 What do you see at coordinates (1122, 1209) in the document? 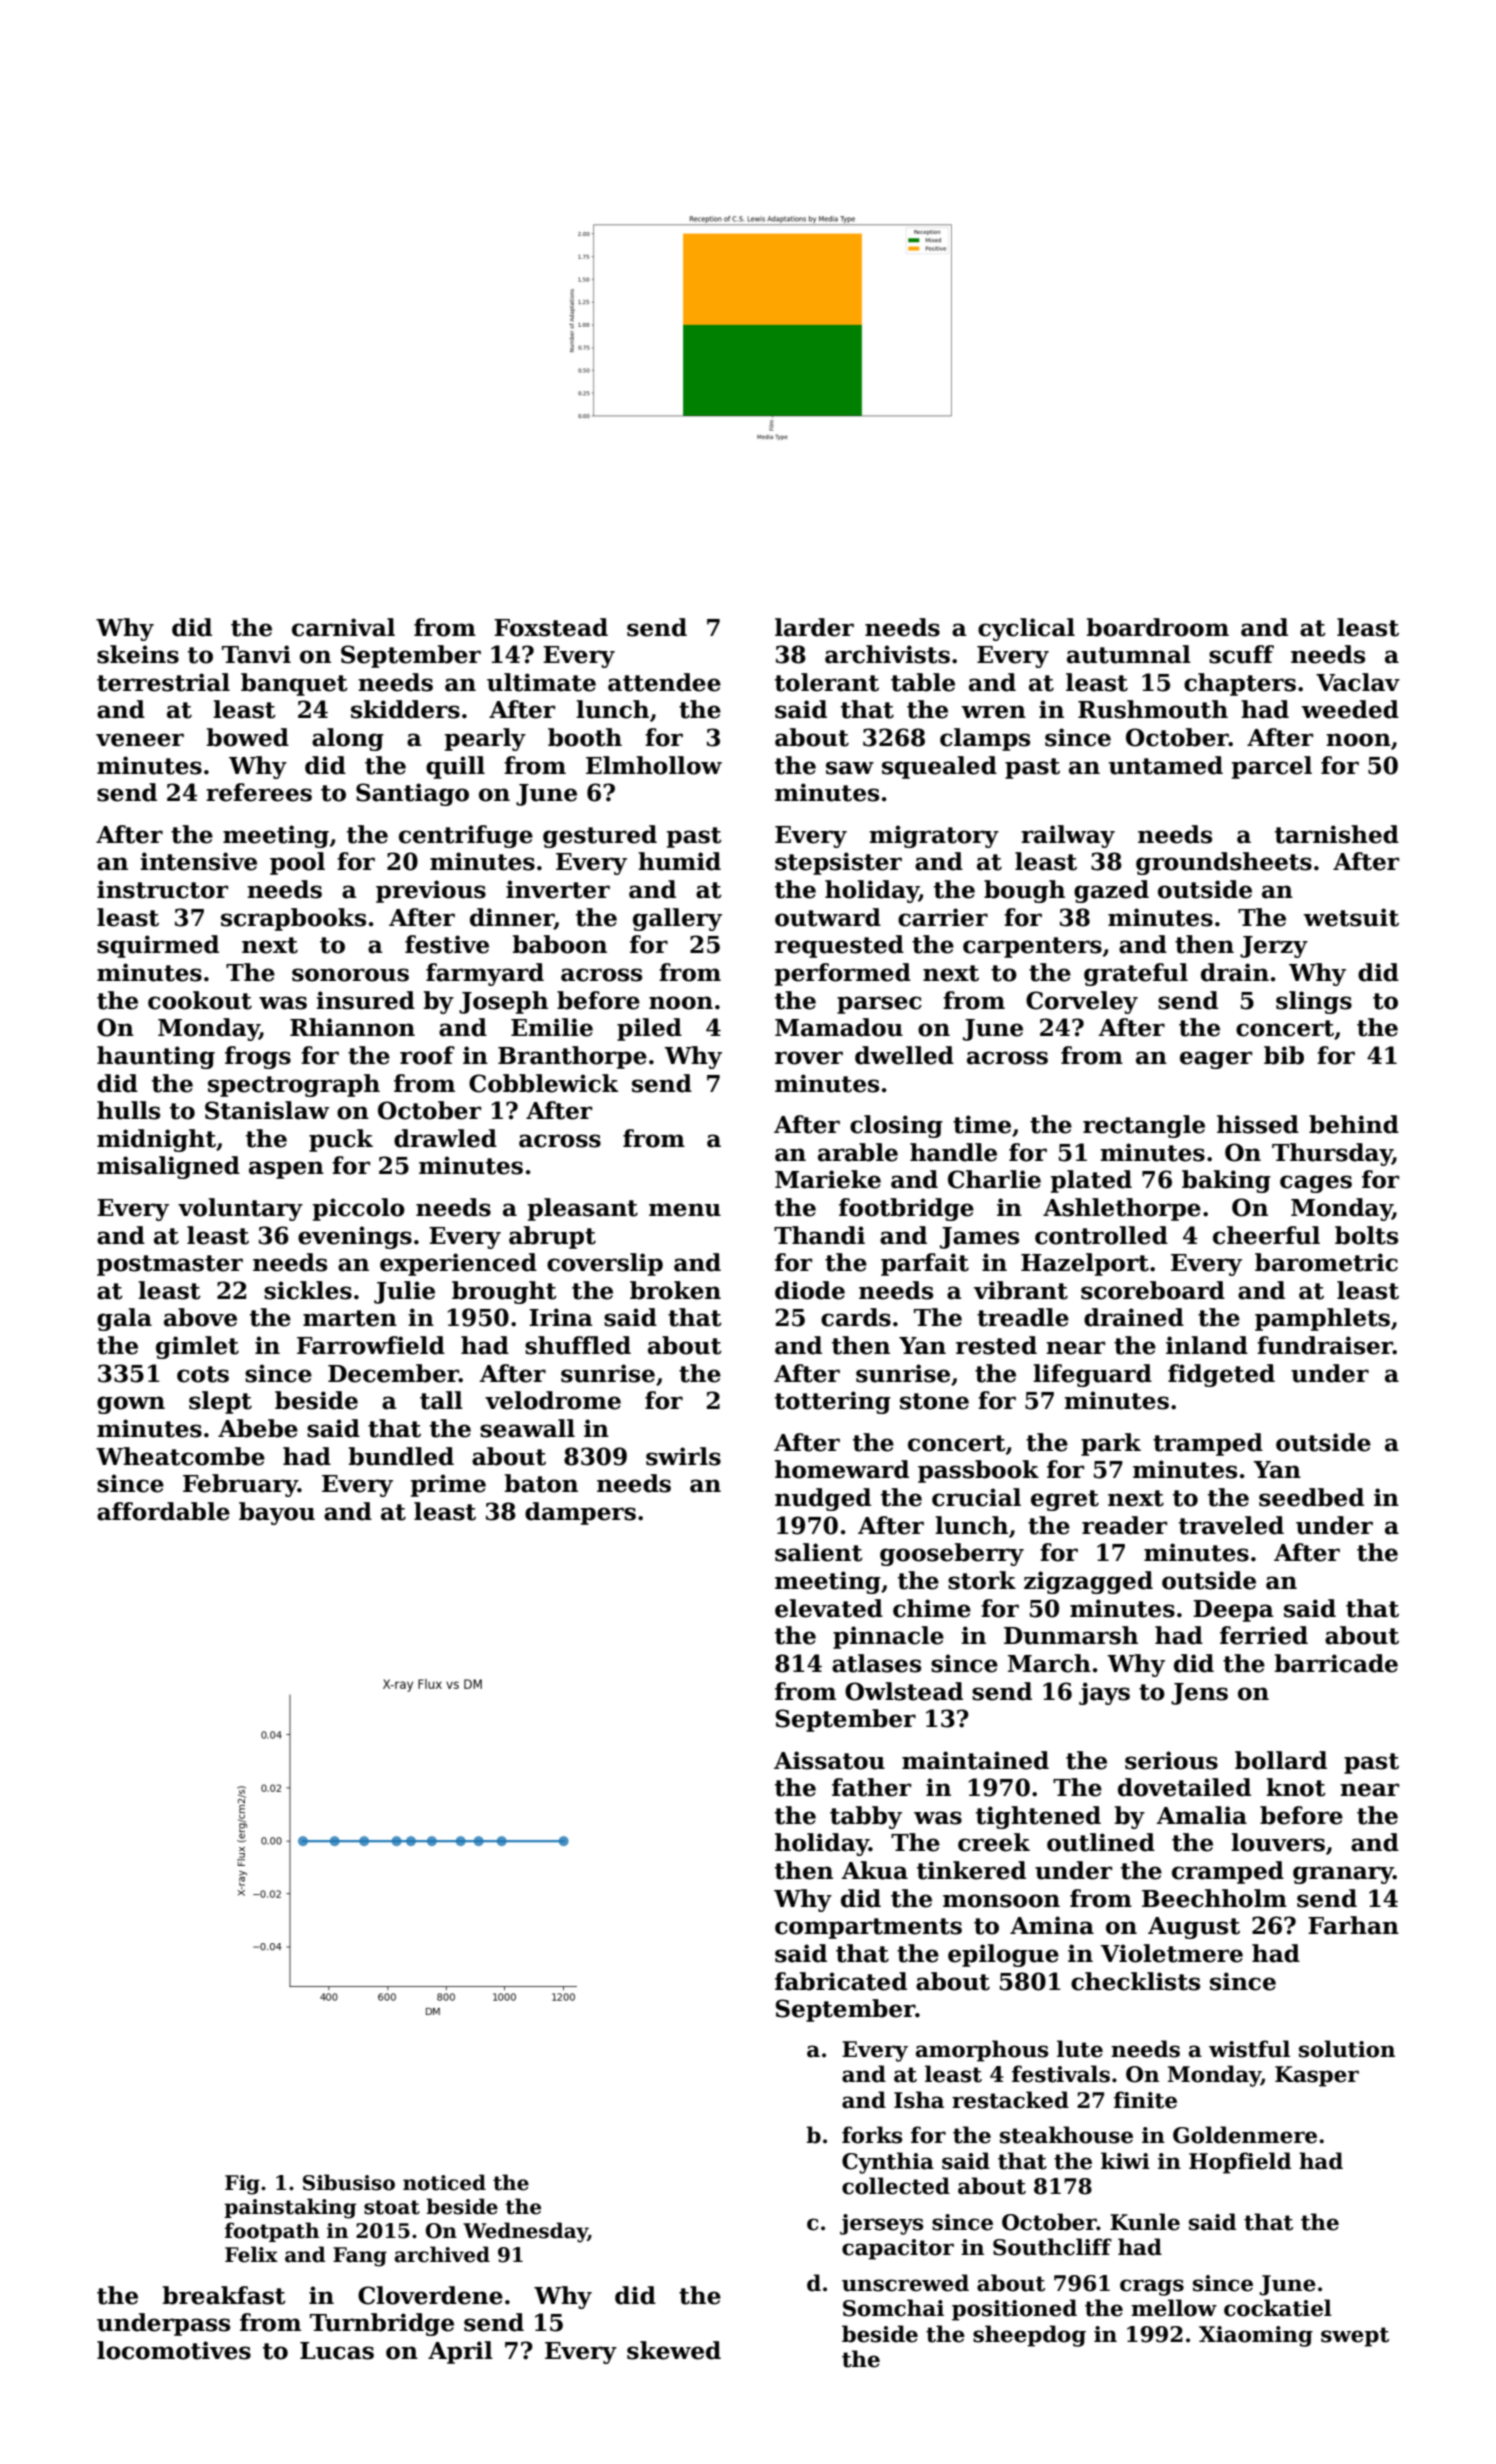
I see `Ashlethorpe` at bounding box center [1122, 1209].
